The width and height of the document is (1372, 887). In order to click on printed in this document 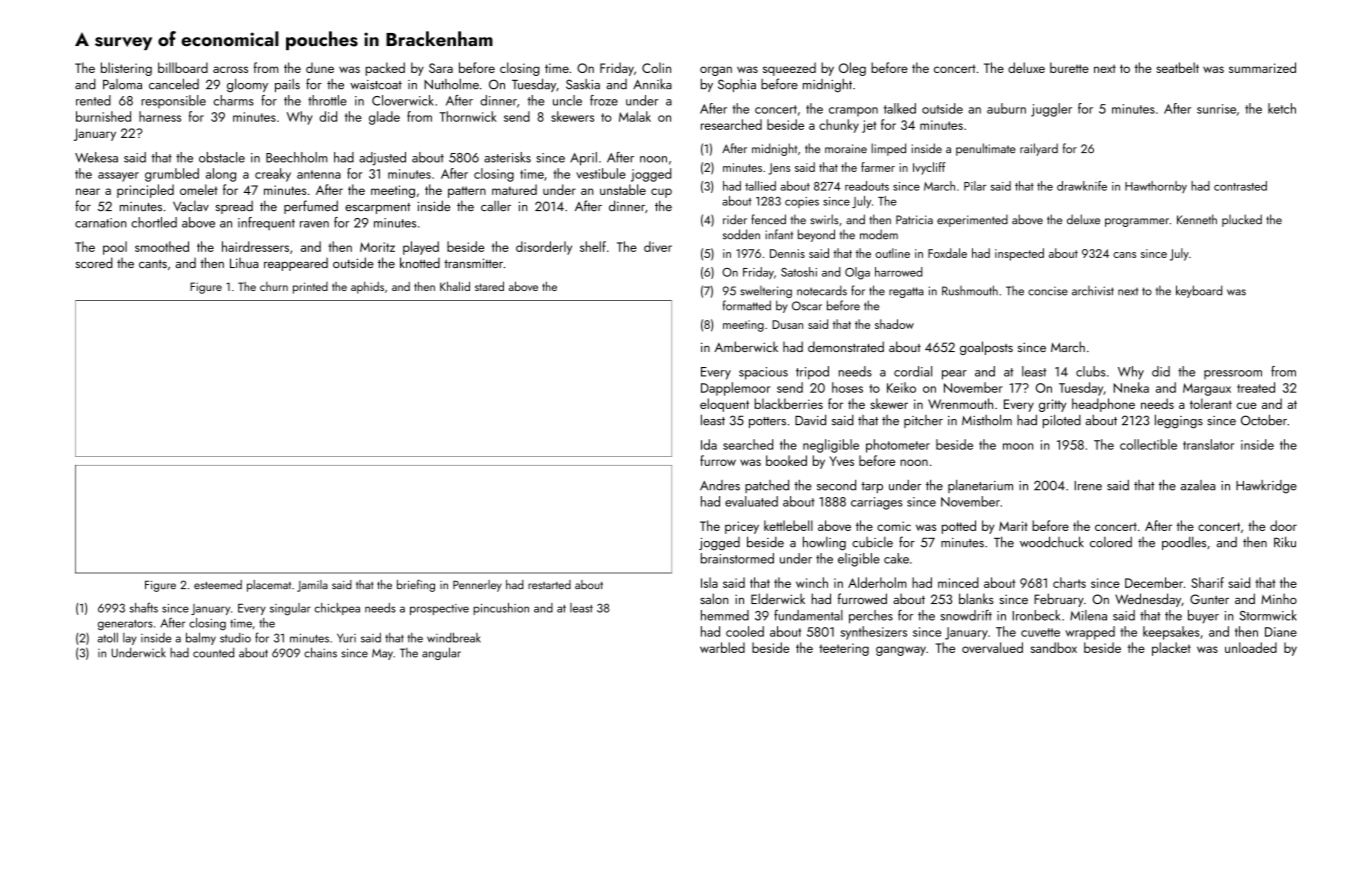, I will do `click(310, 288)`.
